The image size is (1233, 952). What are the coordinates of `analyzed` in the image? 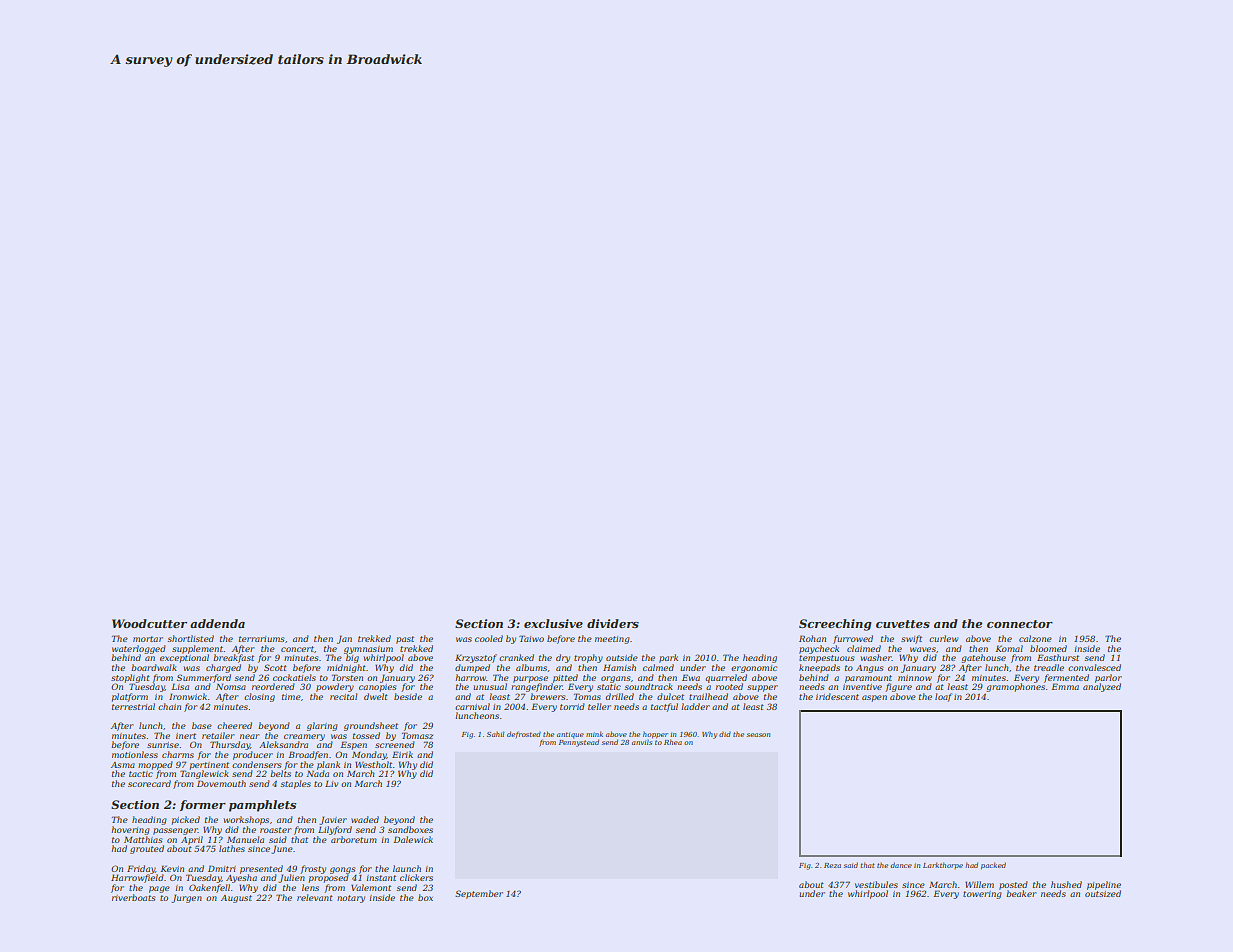 It's located at (1102, 687).
